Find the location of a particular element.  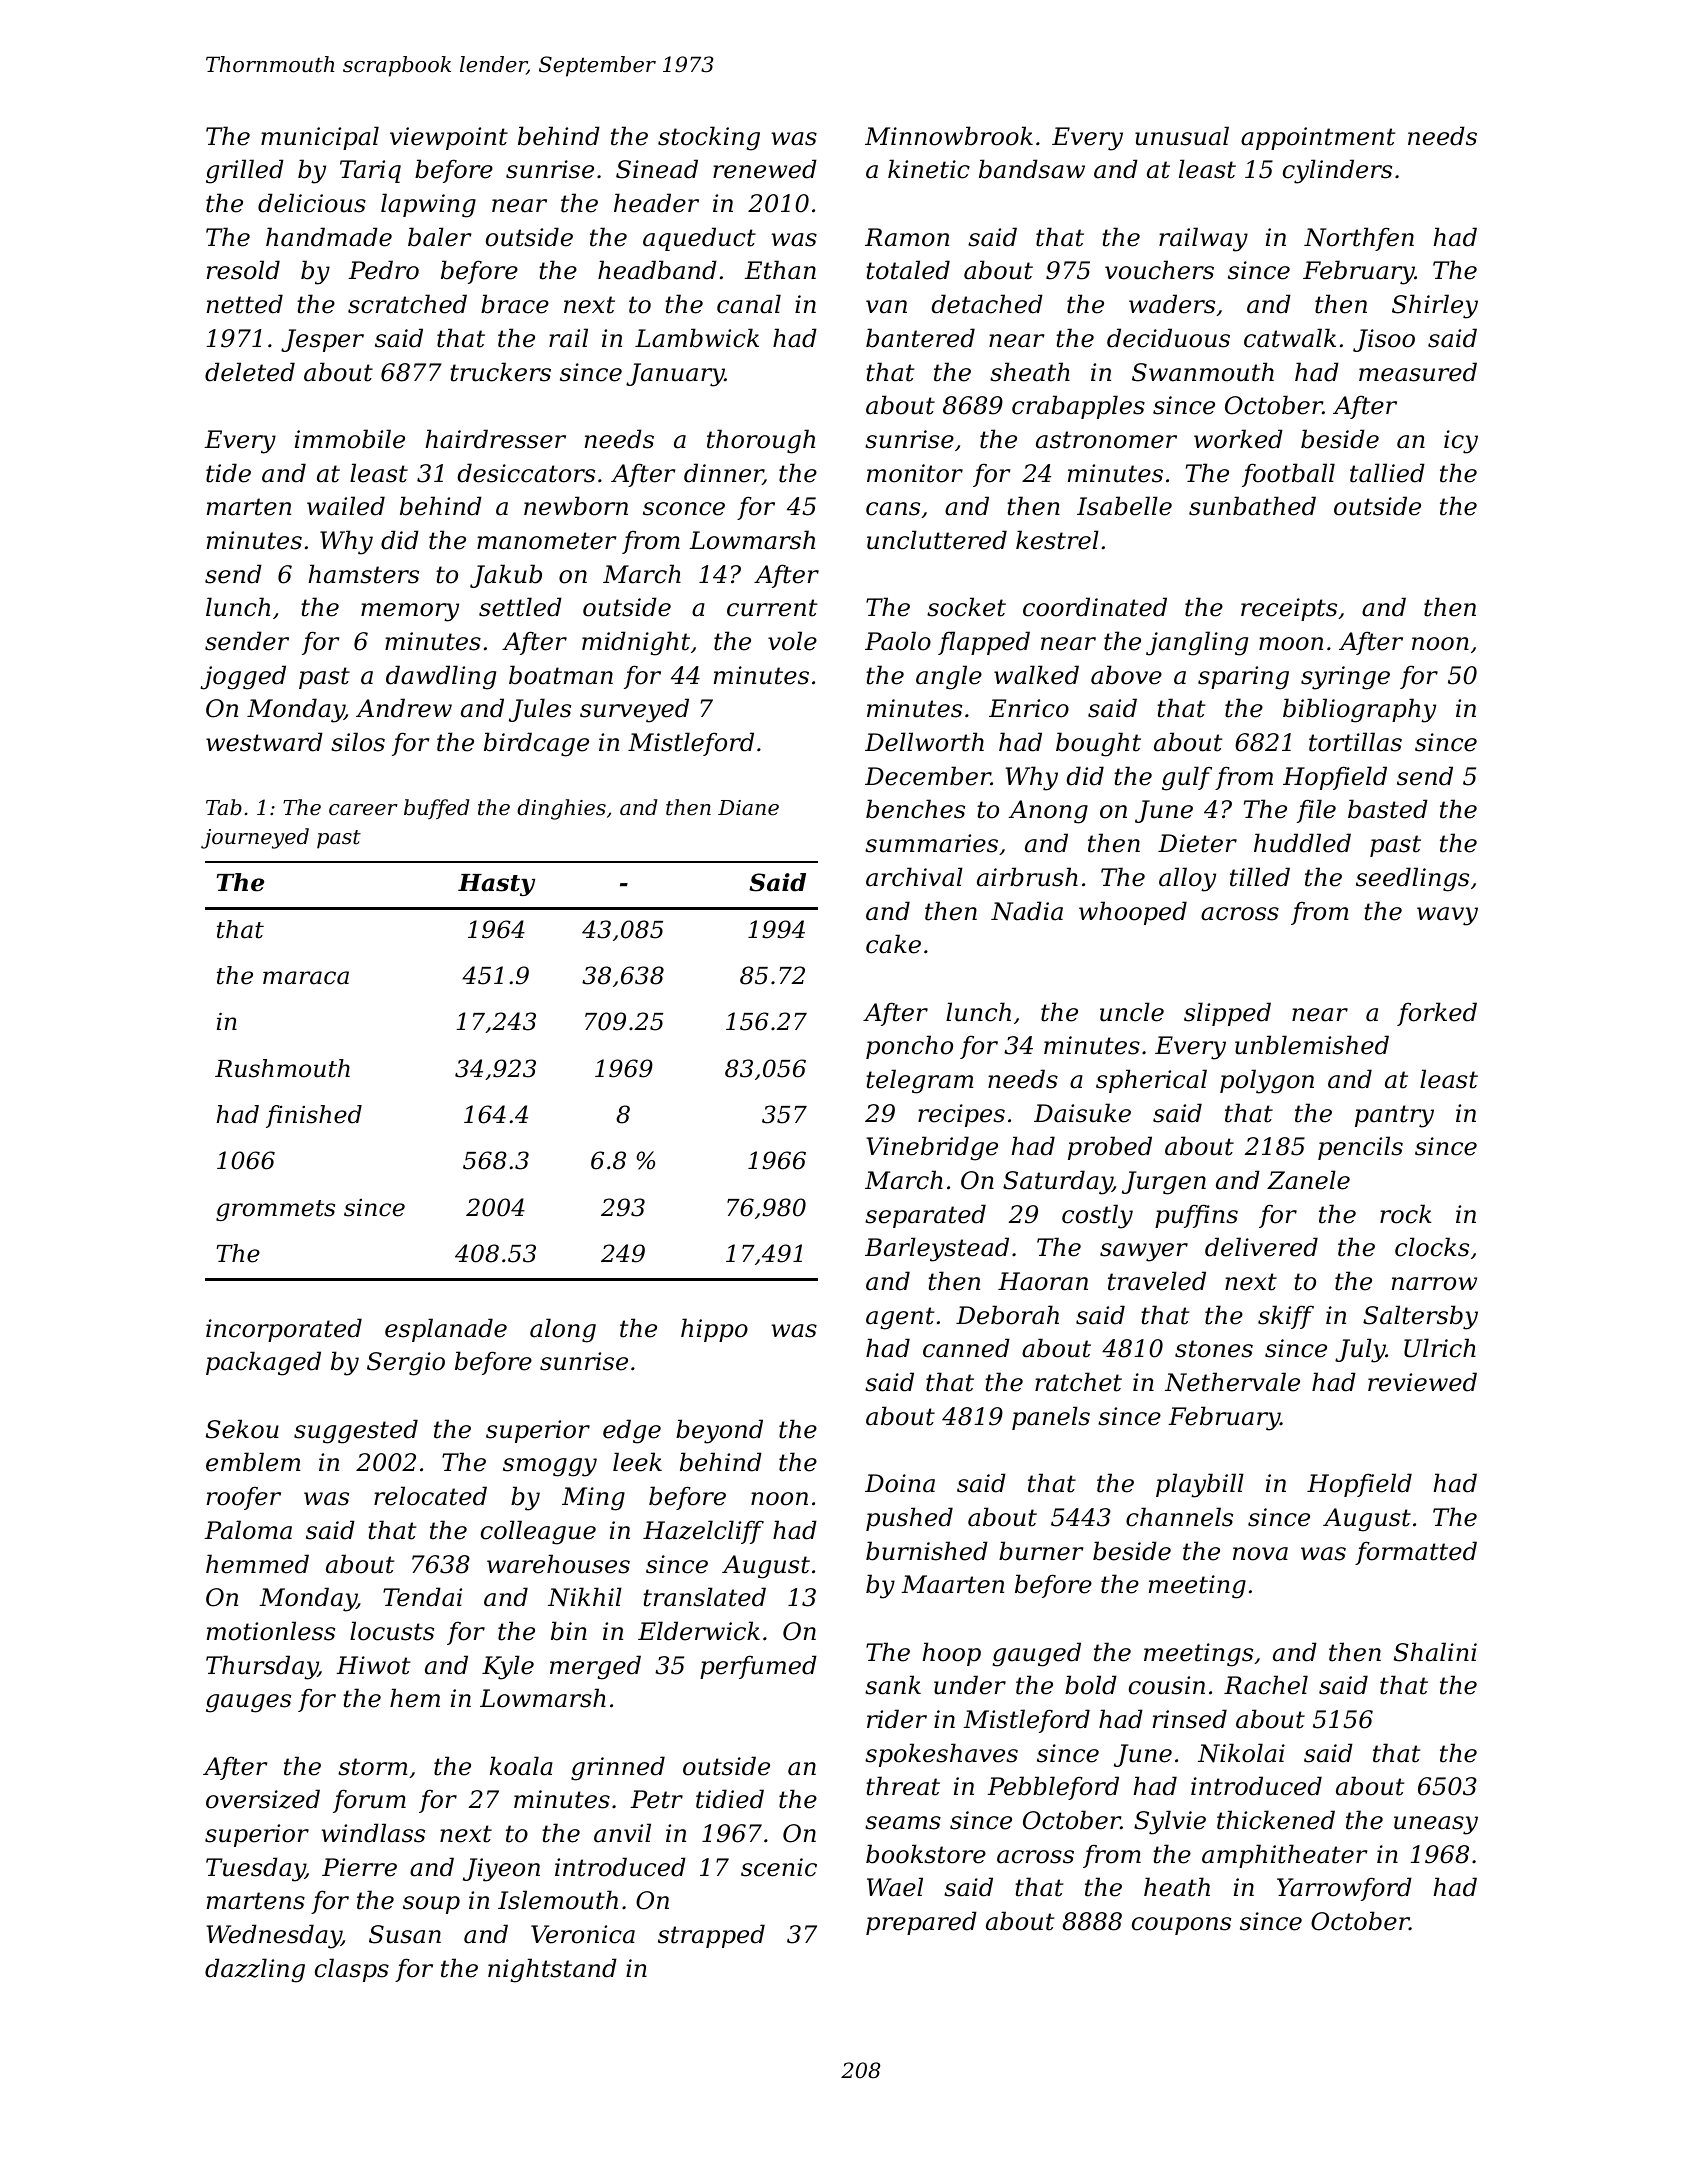

netted is located at coordinates (245, 304).
